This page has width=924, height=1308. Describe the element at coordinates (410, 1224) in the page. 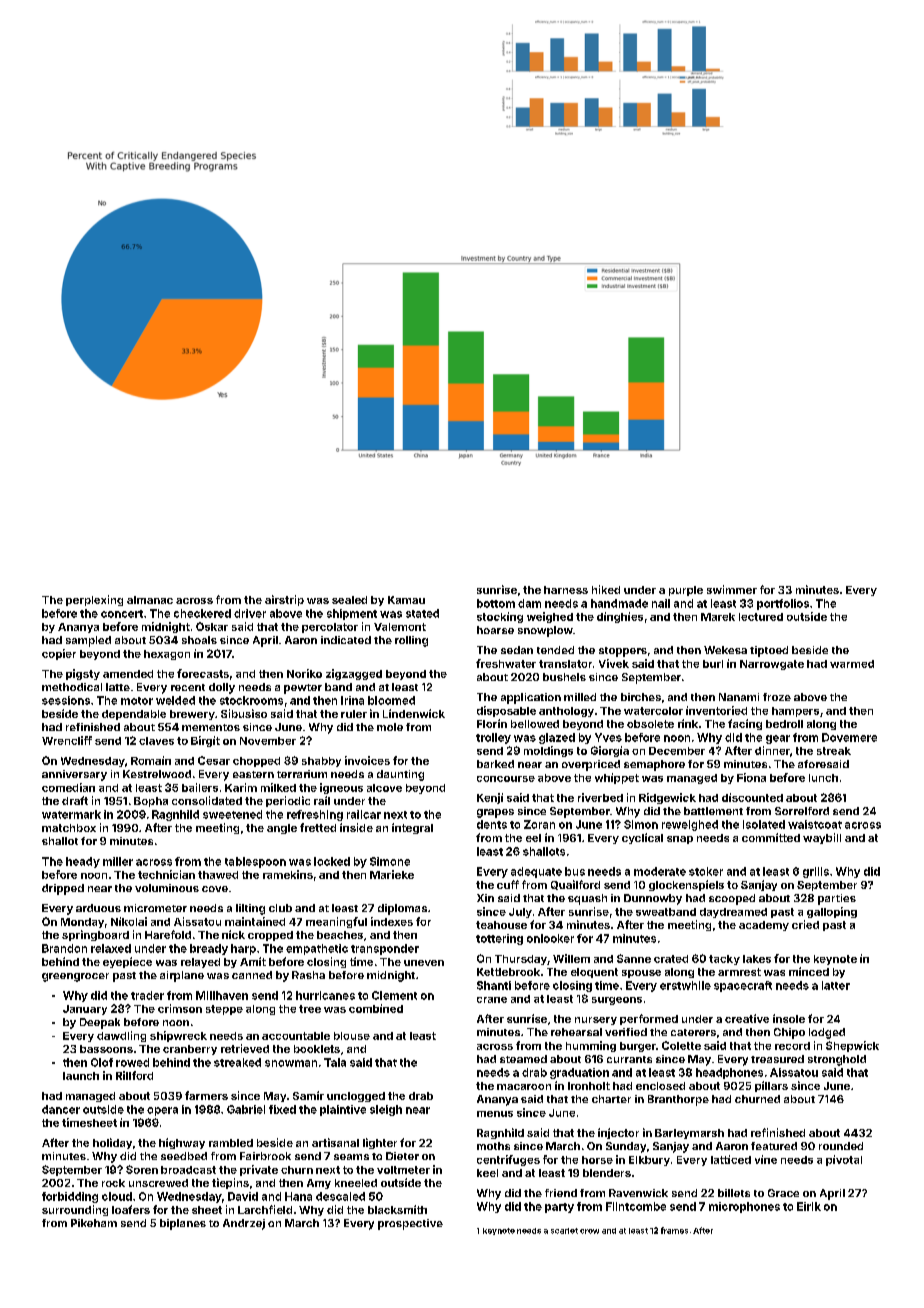

I see `prospective` at that location.
